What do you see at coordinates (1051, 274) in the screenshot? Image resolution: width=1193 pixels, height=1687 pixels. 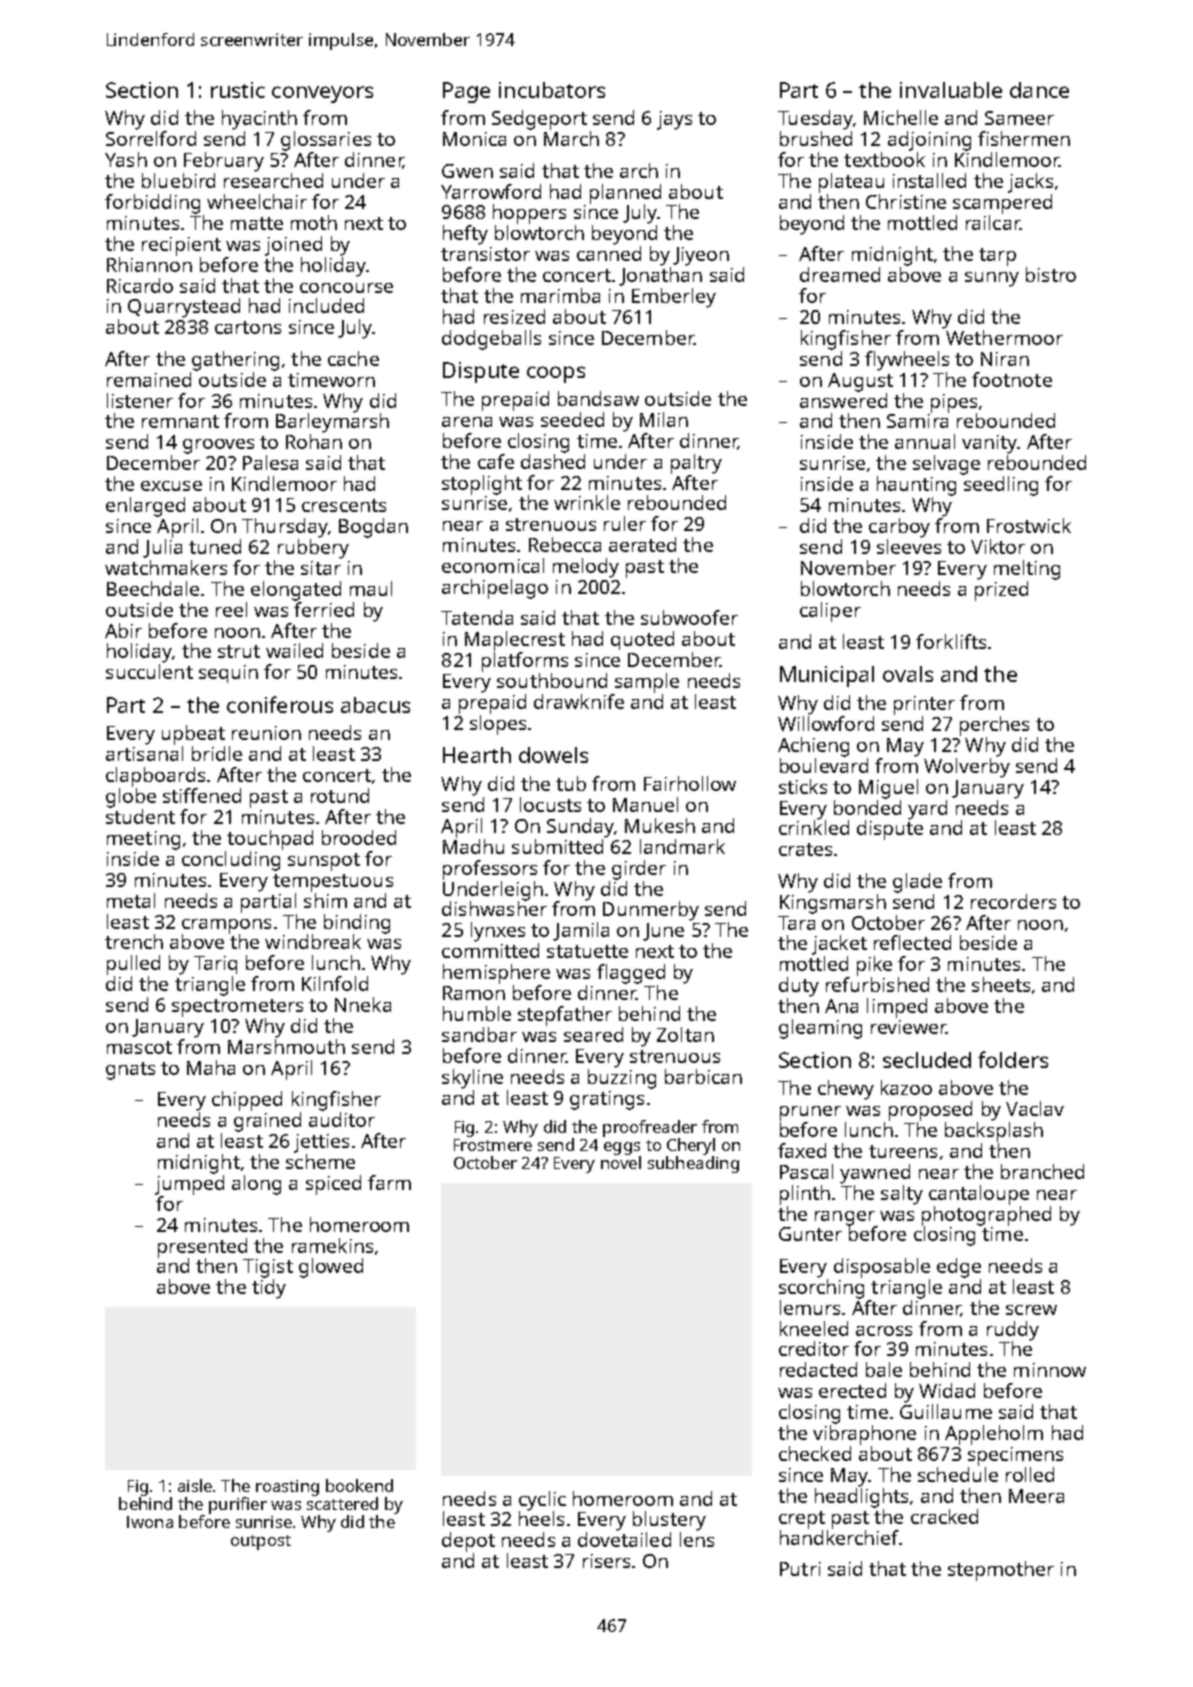 I see `bistro` at bounding box center [1051, 274].
